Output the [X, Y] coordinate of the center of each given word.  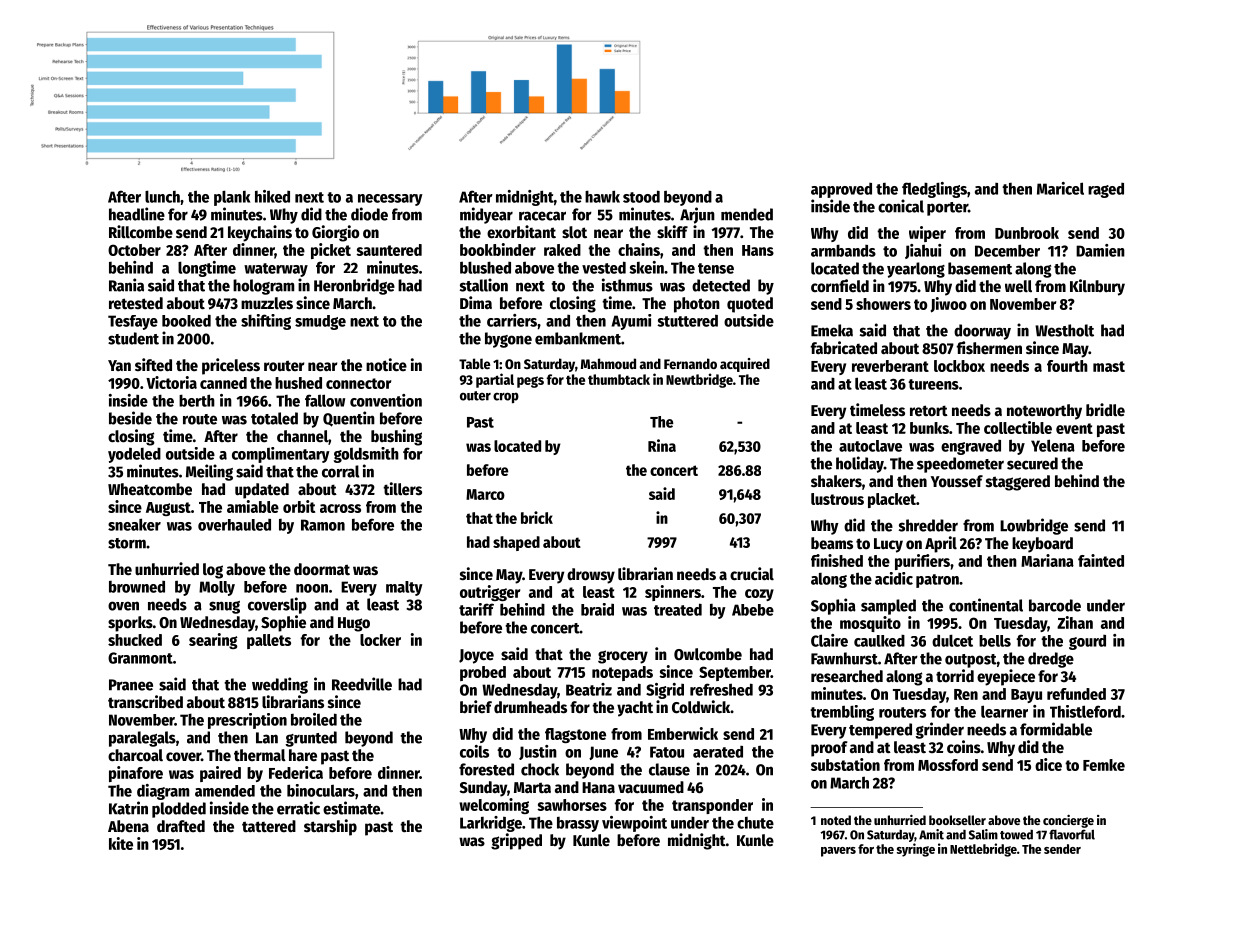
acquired [745, 365]
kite [121, 843]
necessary [390, 200]
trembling [842, 713]
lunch [162, 196]
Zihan [1075, 622]
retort [929, 411]
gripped [516, 841]
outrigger [490, 593]
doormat [322, 569]
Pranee [131, 685]
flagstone [575, 735]
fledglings [934, 190]
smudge [320, 322]
